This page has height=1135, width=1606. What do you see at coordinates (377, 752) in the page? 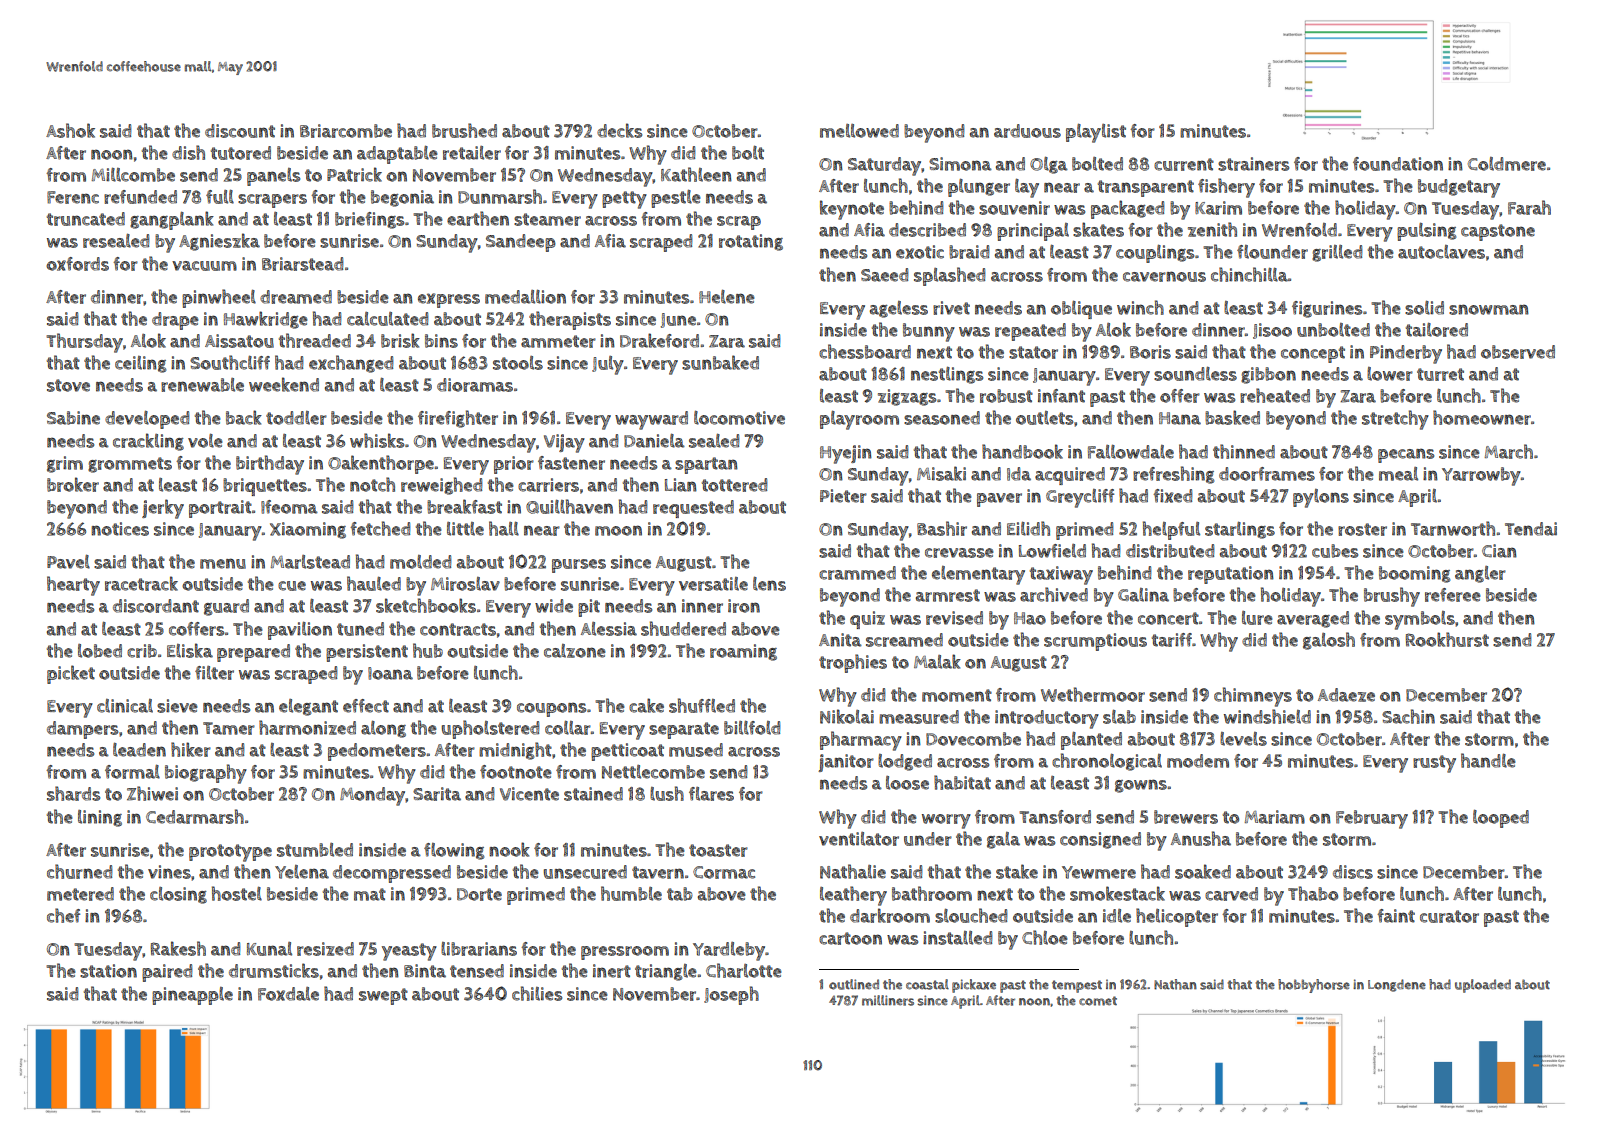
I see `pedometers` at bounding box center [377, 752].
